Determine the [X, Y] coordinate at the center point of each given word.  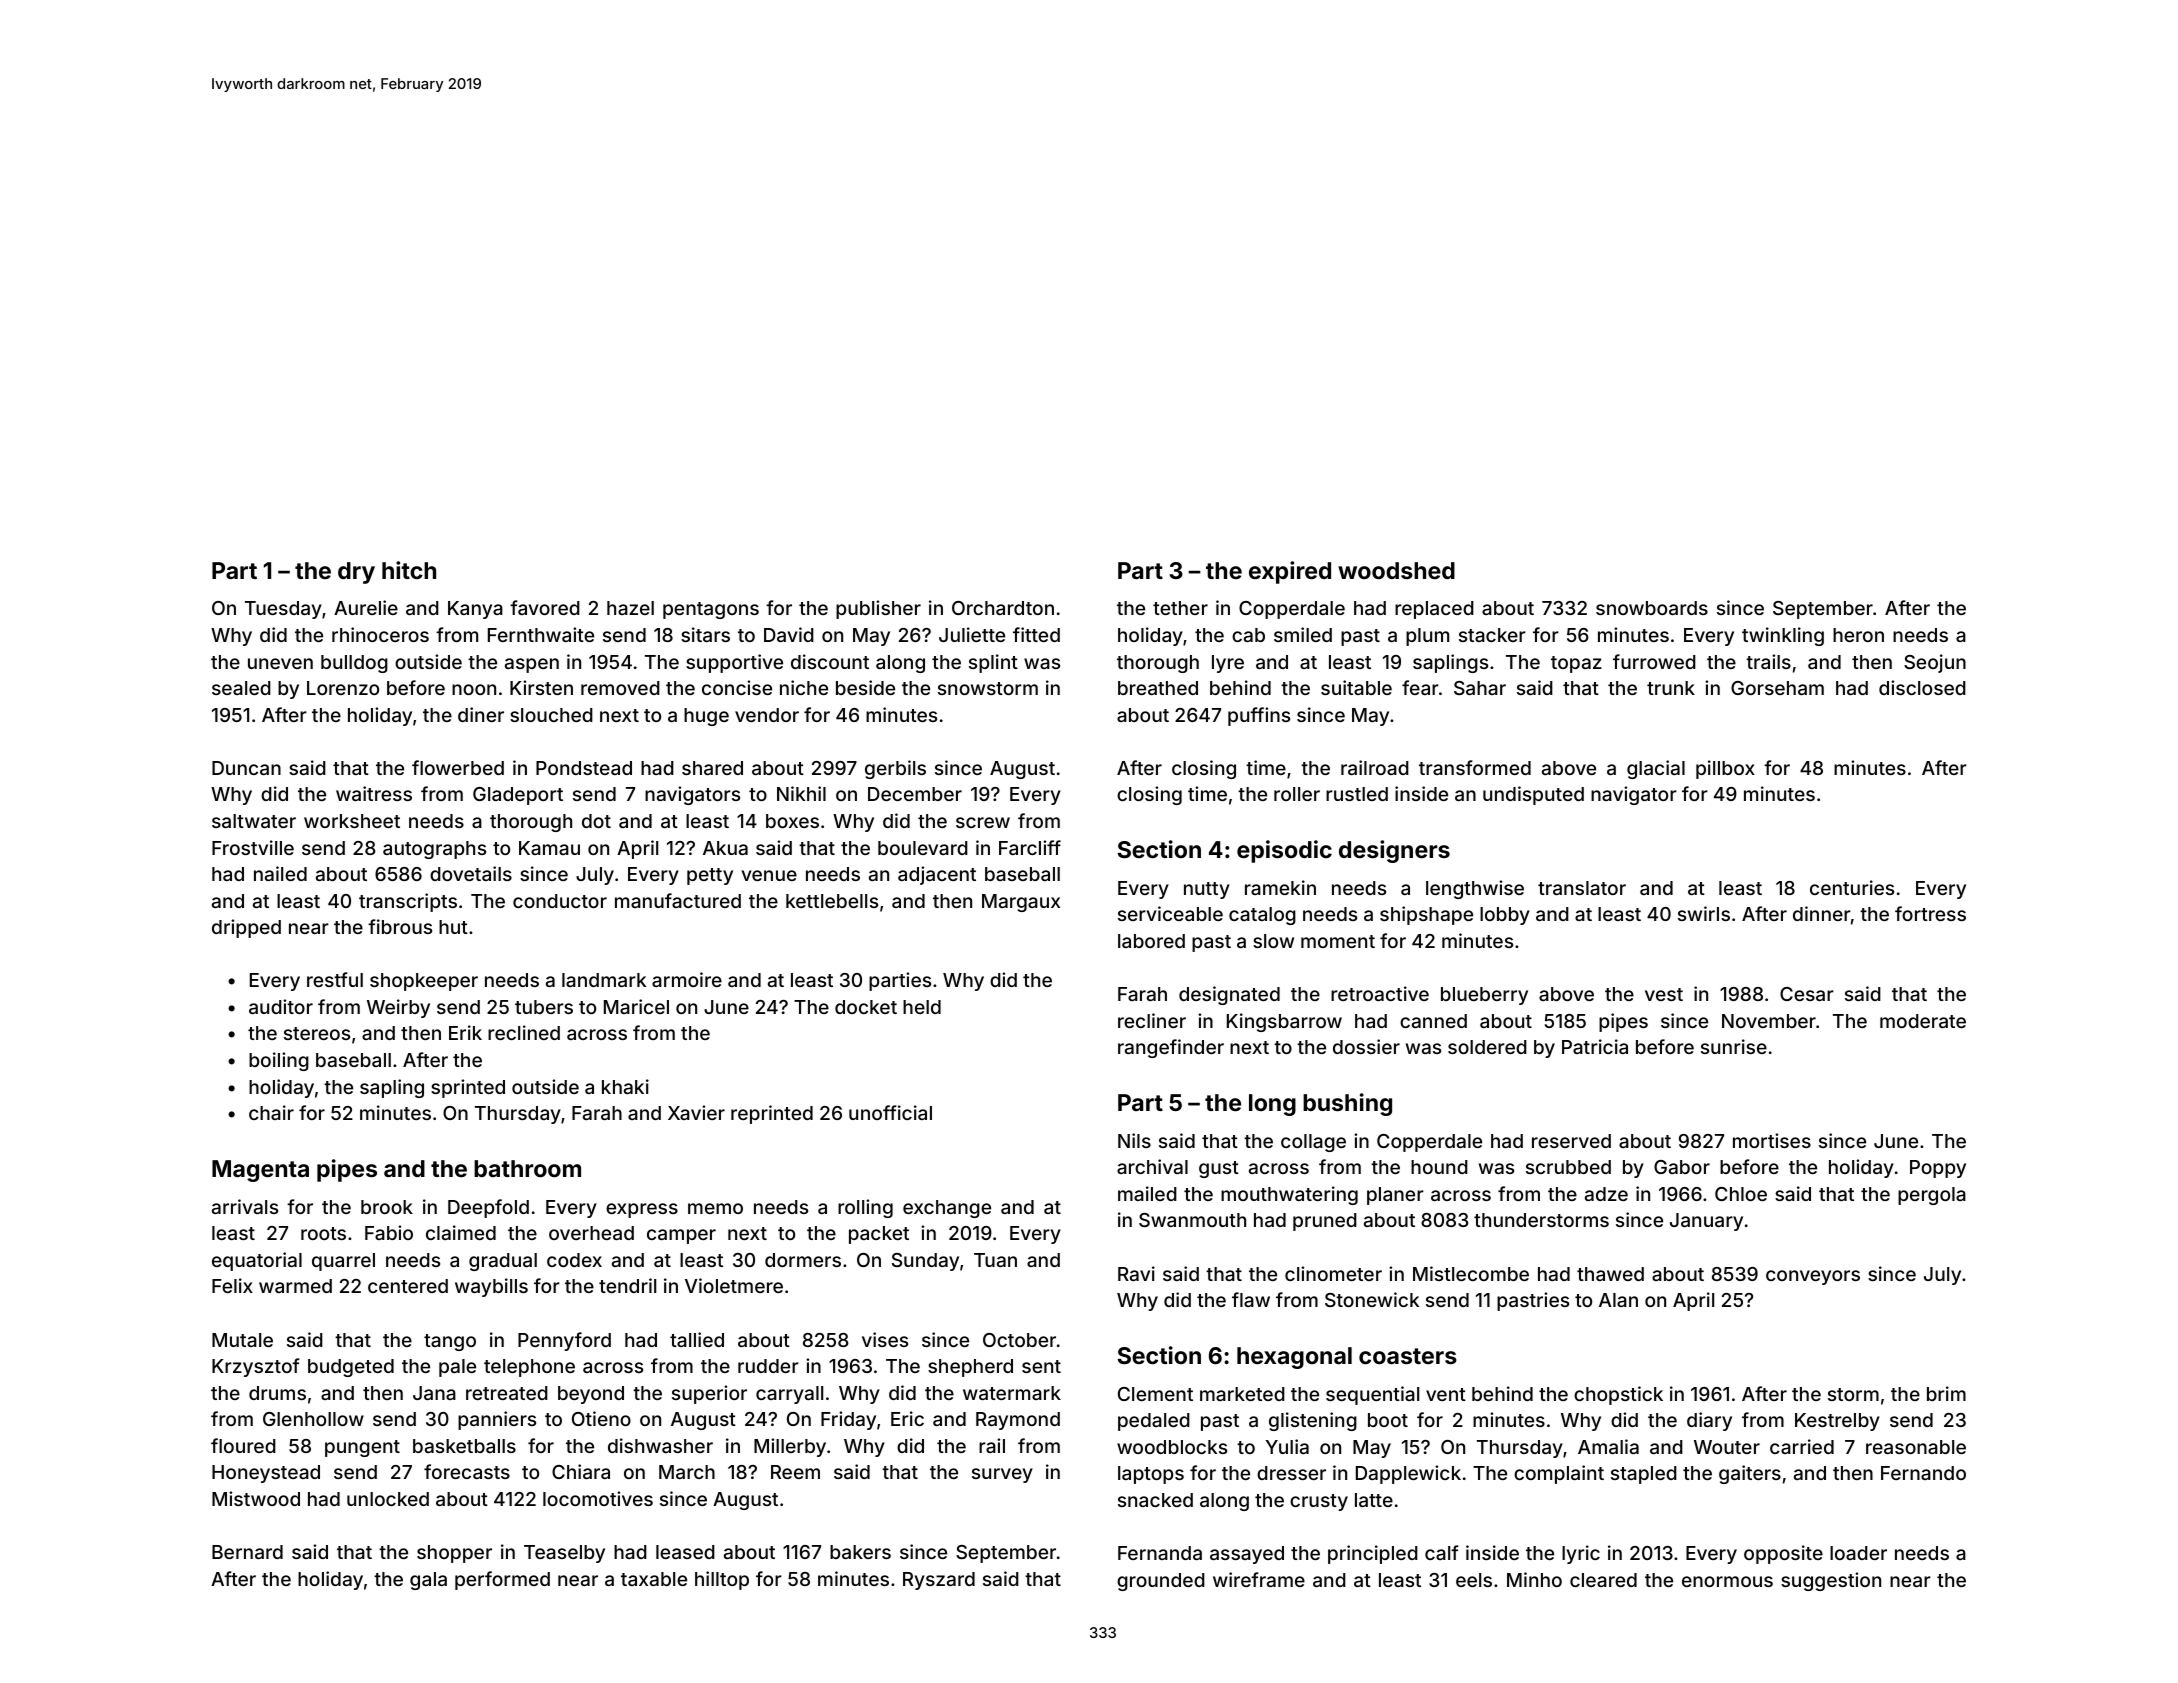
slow [1273, 941]
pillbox [1725, 769]
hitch [409, 570]
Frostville [253, 847]
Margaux [1021, 903]
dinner [1822, 913]
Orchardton [1003, 608]
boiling [279, 1061]
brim [1946, 1393]
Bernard [247, 1552]
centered [408, 1286]
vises [885, 1339]
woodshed [1396, 570]
